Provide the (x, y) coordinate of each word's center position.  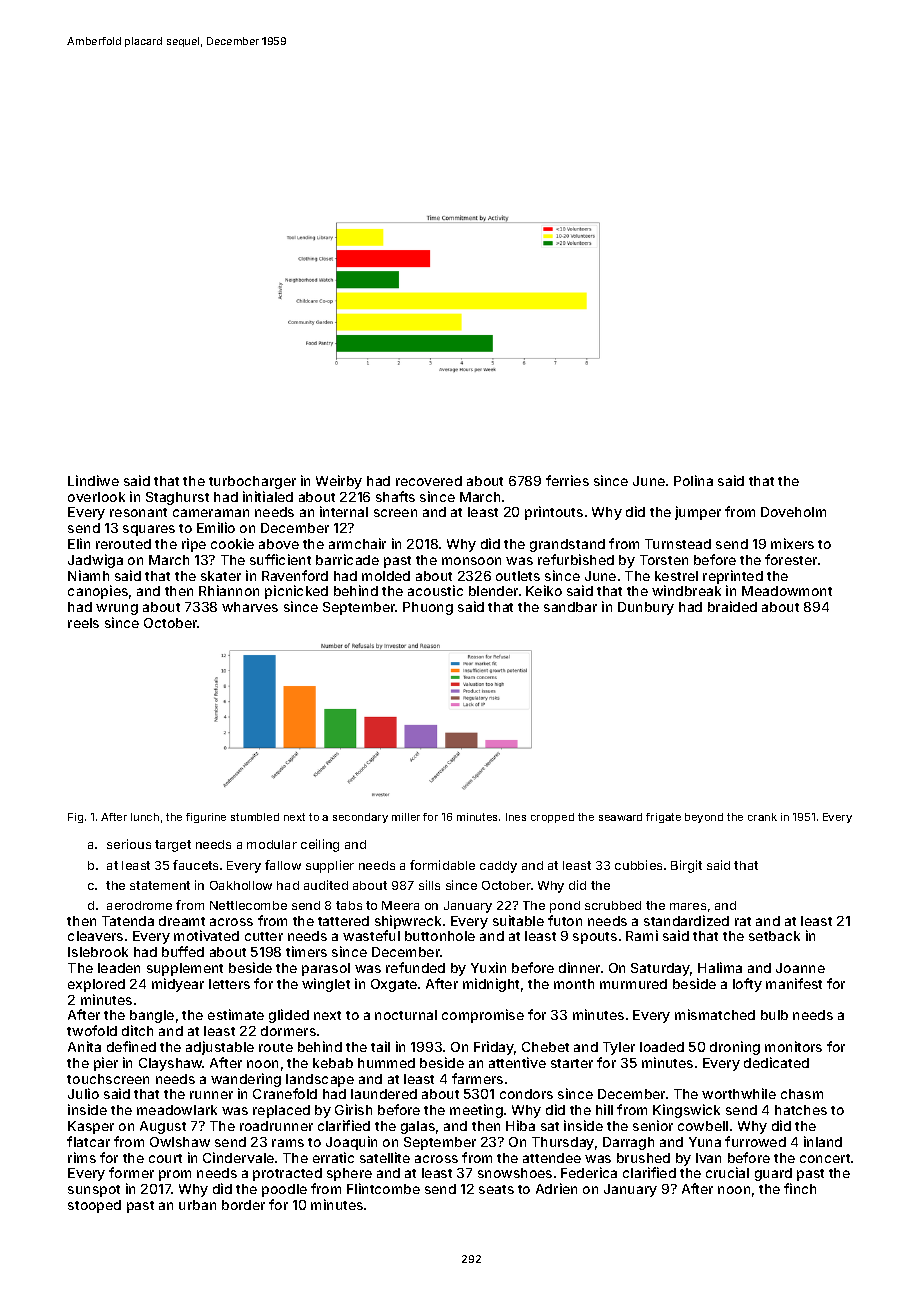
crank (762, 817)
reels (83, 623)
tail (380, 1046)
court (165, 1158)
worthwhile (739, 1093)
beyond (704, 818)
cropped (552, 818)
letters (229, 984)
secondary (360, 818)
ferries (567, 480)
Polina (693, 480)
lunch (145, 817)
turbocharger (252, 482)
